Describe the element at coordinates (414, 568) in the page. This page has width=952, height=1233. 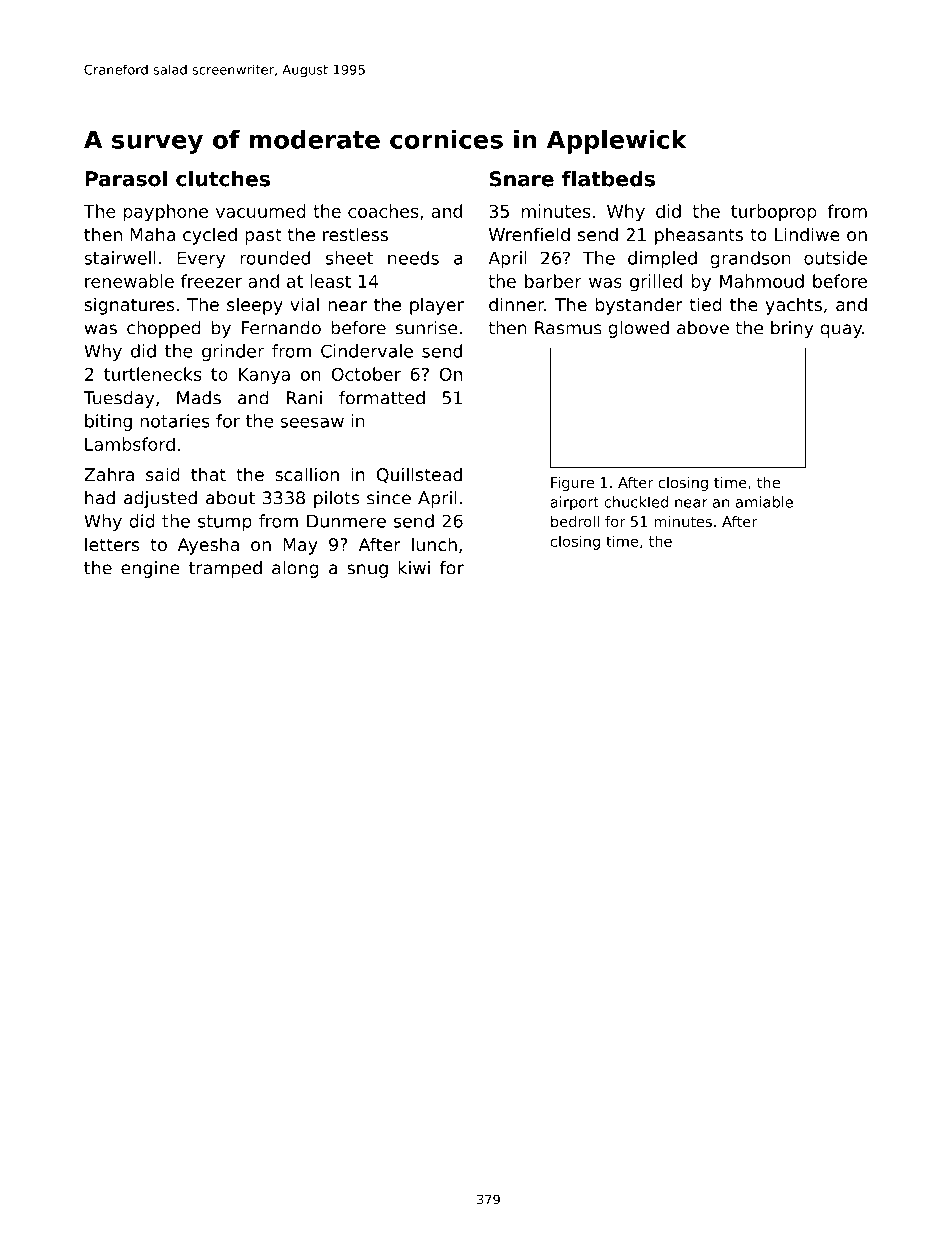
I see `kiwi` at that location.
